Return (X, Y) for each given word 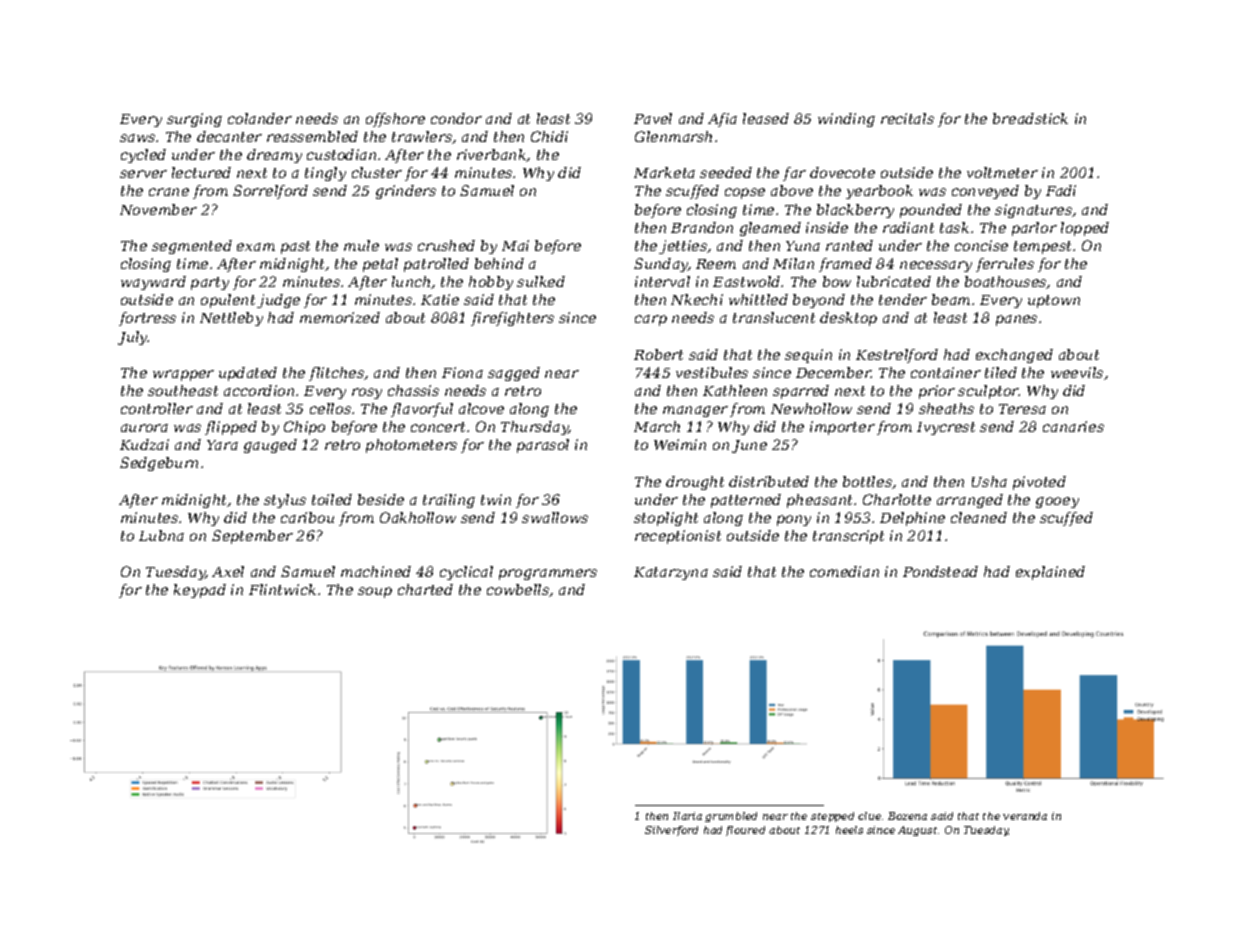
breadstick (1030, 118)
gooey (1057, 502)
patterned (746, 501)
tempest (1042, 247)
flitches (336, 374)
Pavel (653, 118)
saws (137, 138)
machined (376, 571)
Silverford (671, 831)
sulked (541, 281)
